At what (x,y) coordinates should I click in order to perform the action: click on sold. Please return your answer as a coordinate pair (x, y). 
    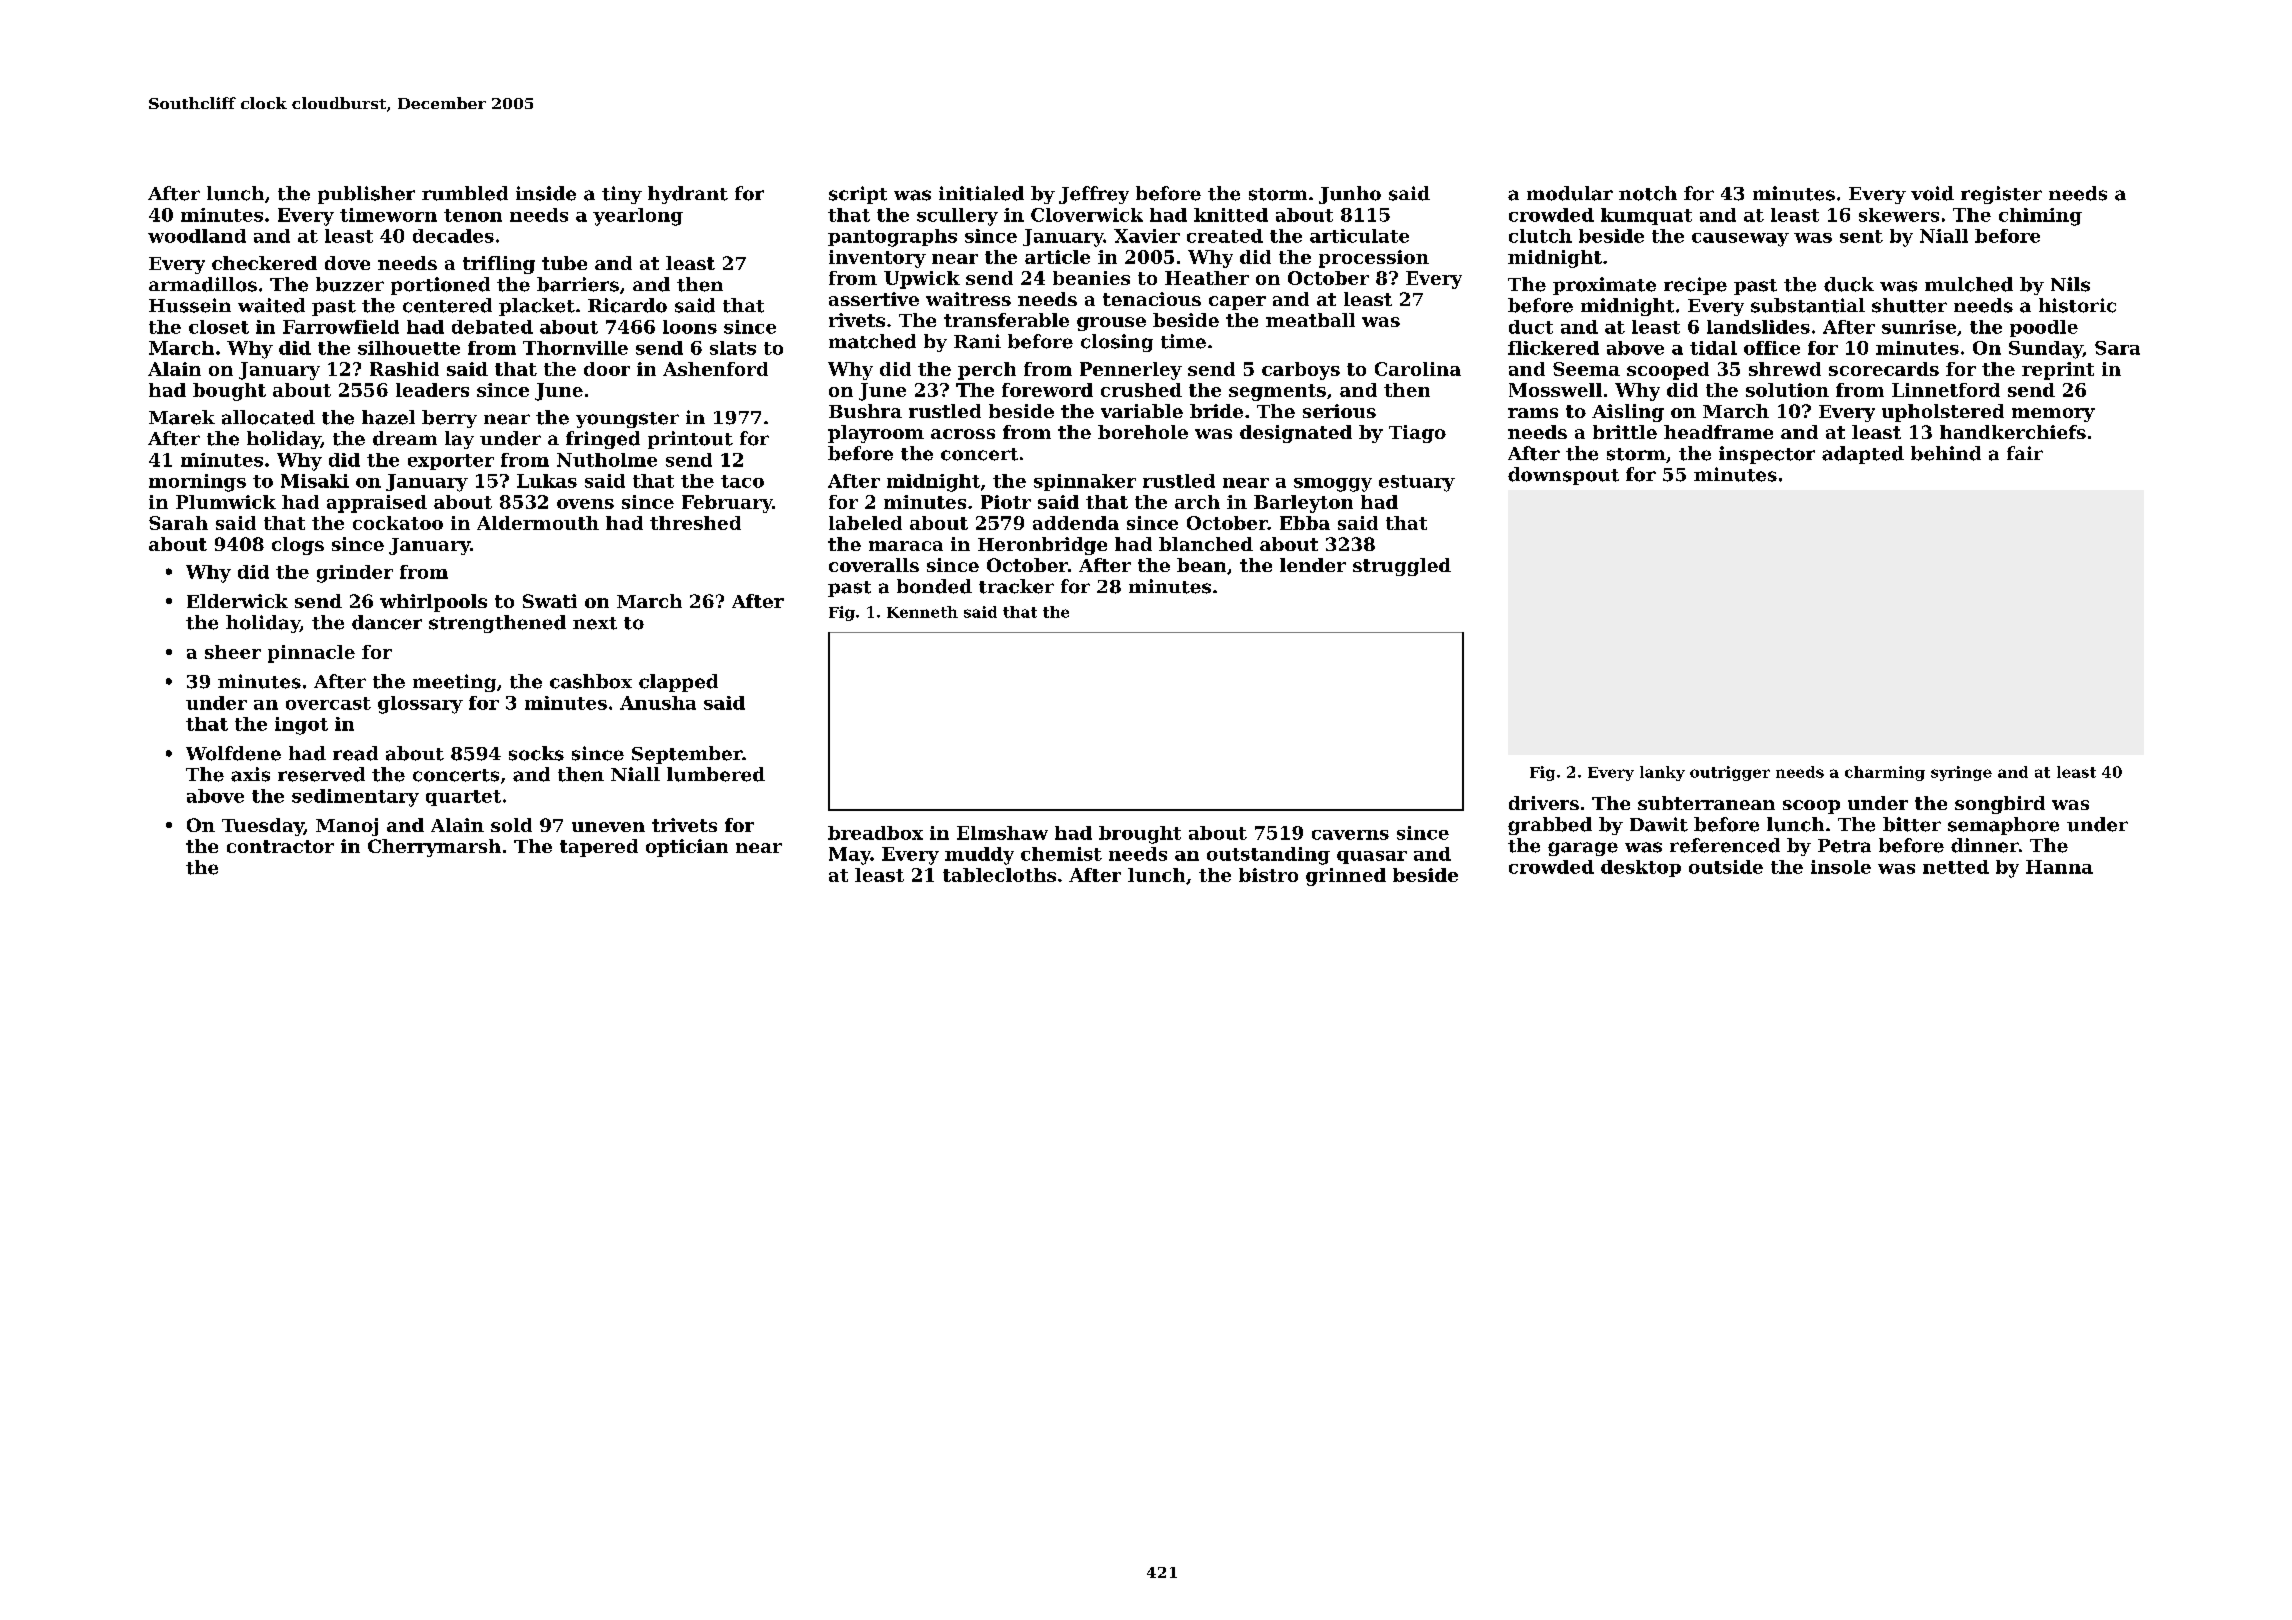
    Looking at the image, I should click on (511, 825).
